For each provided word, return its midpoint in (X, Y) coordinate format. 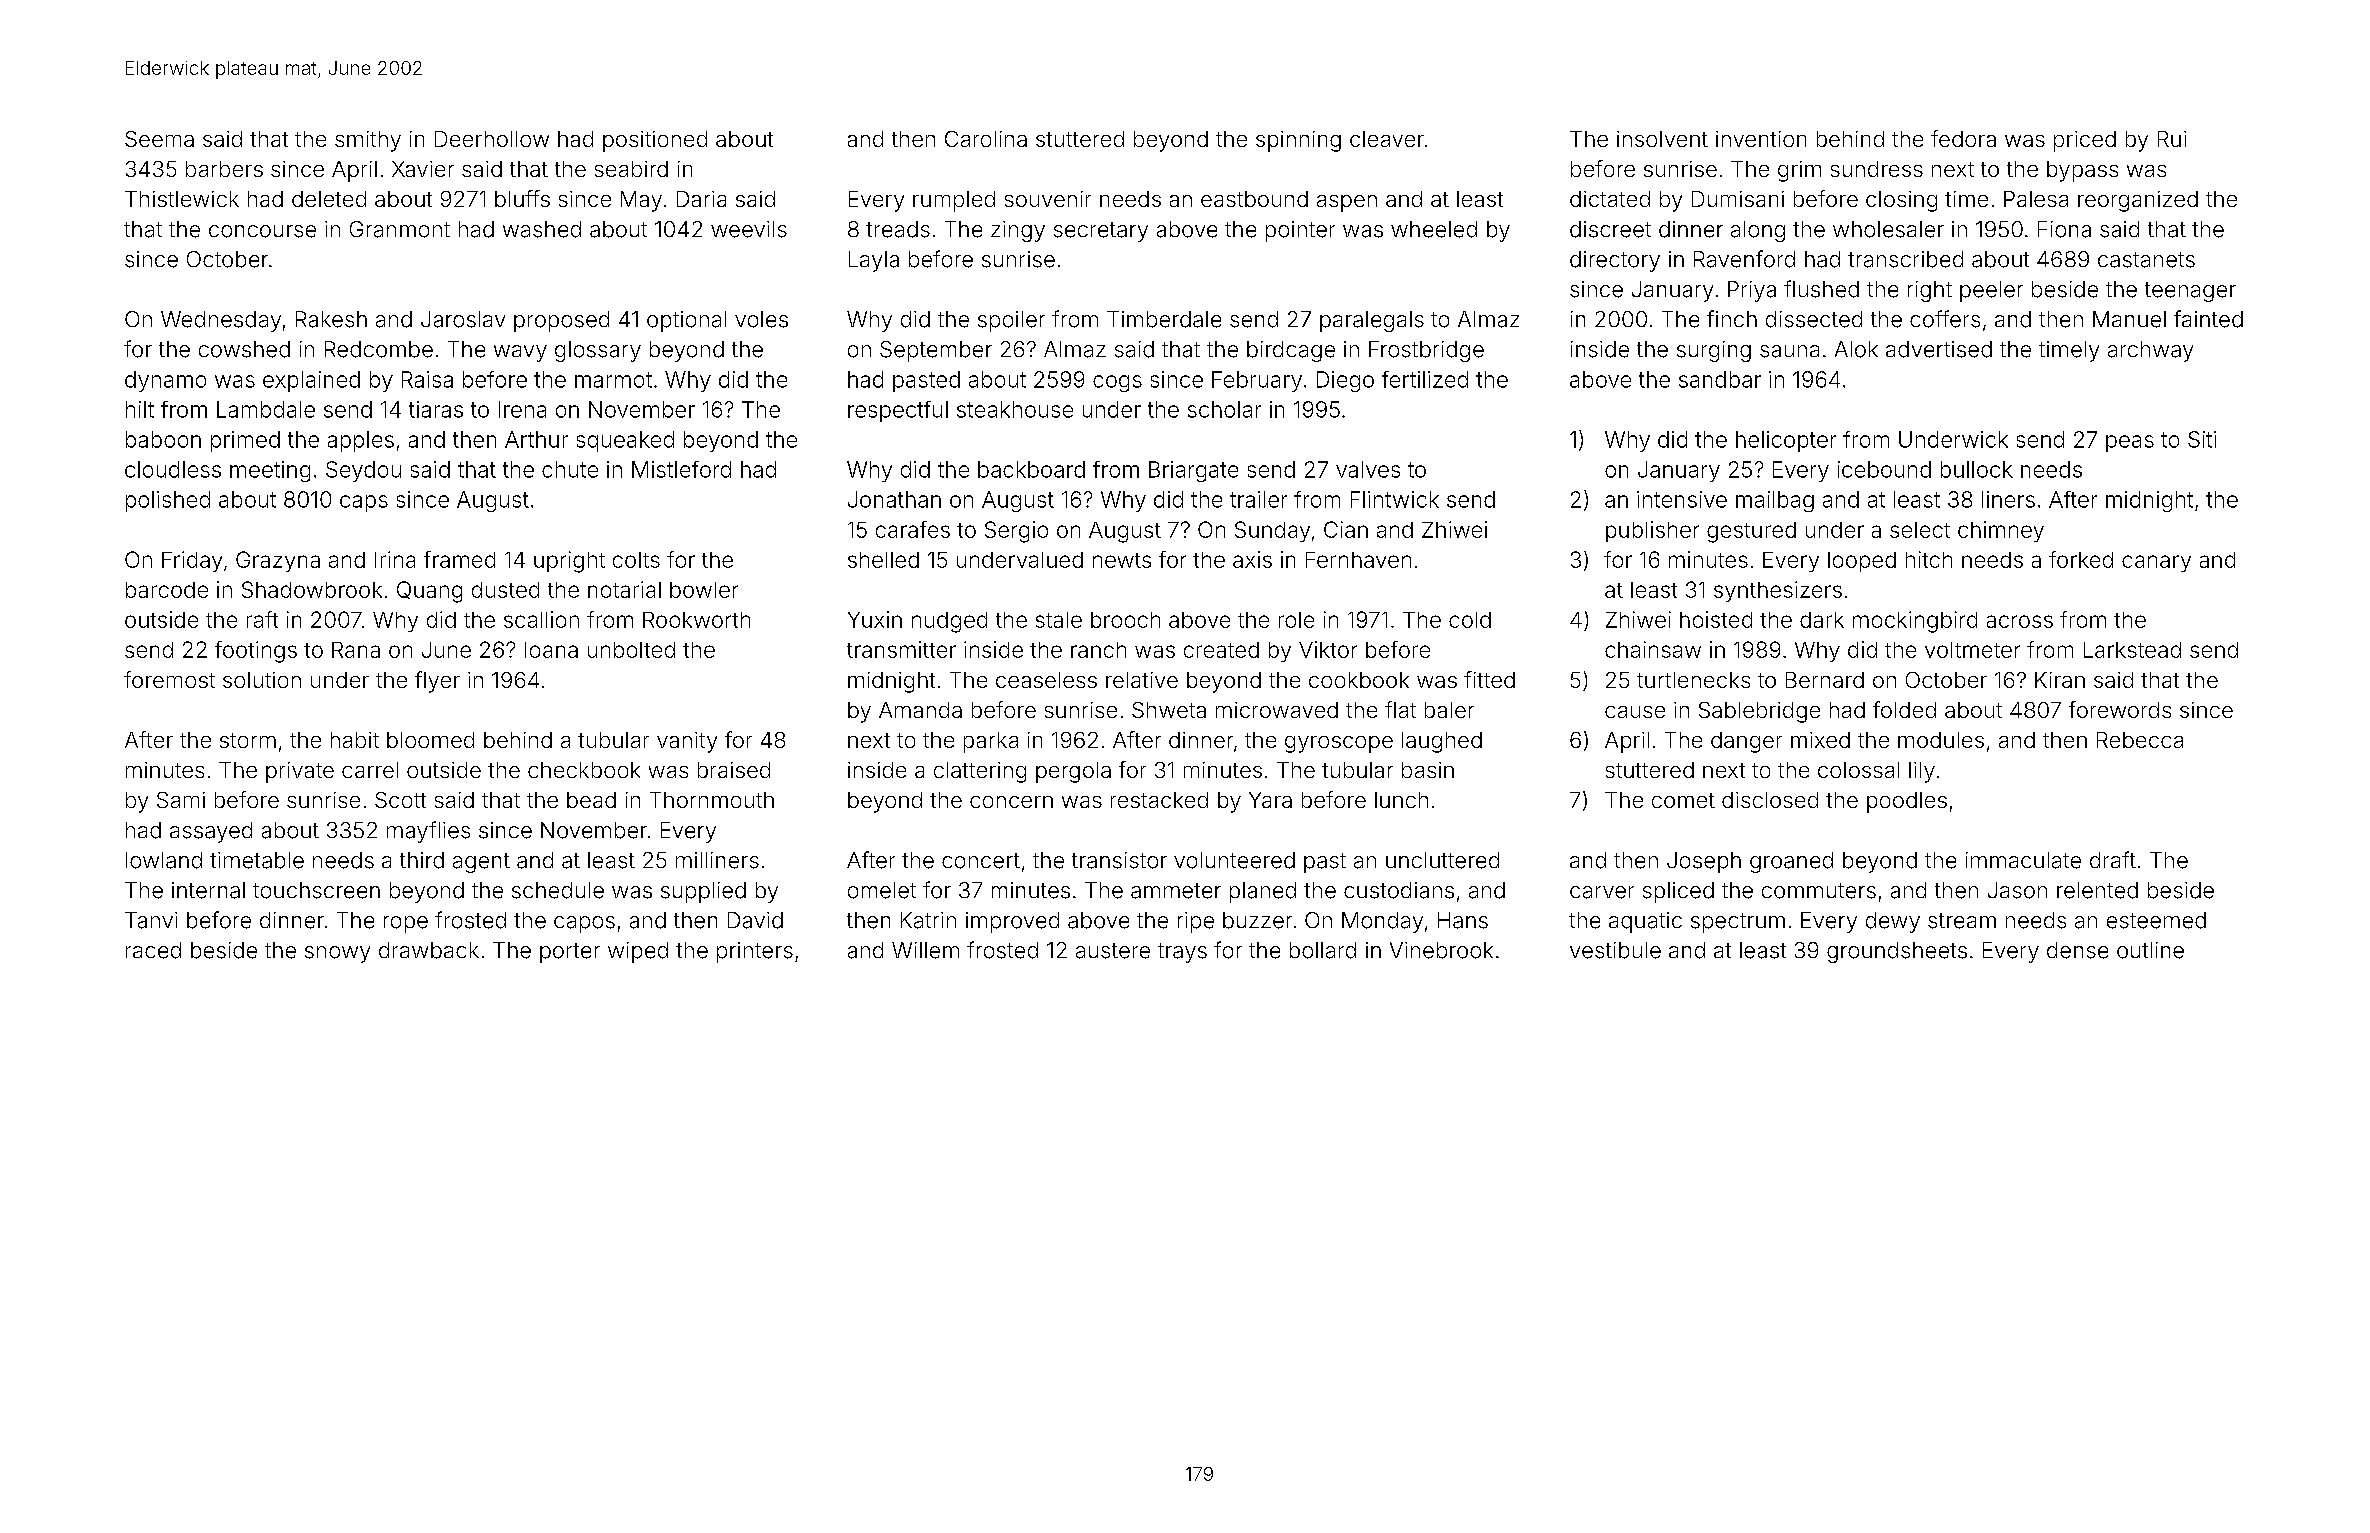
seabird (631, 169)
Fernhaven (1358, 560)
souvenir (1048, 199)
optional (686, 321)
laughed (1442, 742)
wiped (638, 952)
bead (591, 800)
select (1920, 530)
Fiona (2064, 229)
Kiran (2060, 680)
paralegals (1372, 321)
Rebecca (2140, 740)
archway (2150, 351)
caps (364, 503)
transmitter (901, 649)
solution (262, 680)
